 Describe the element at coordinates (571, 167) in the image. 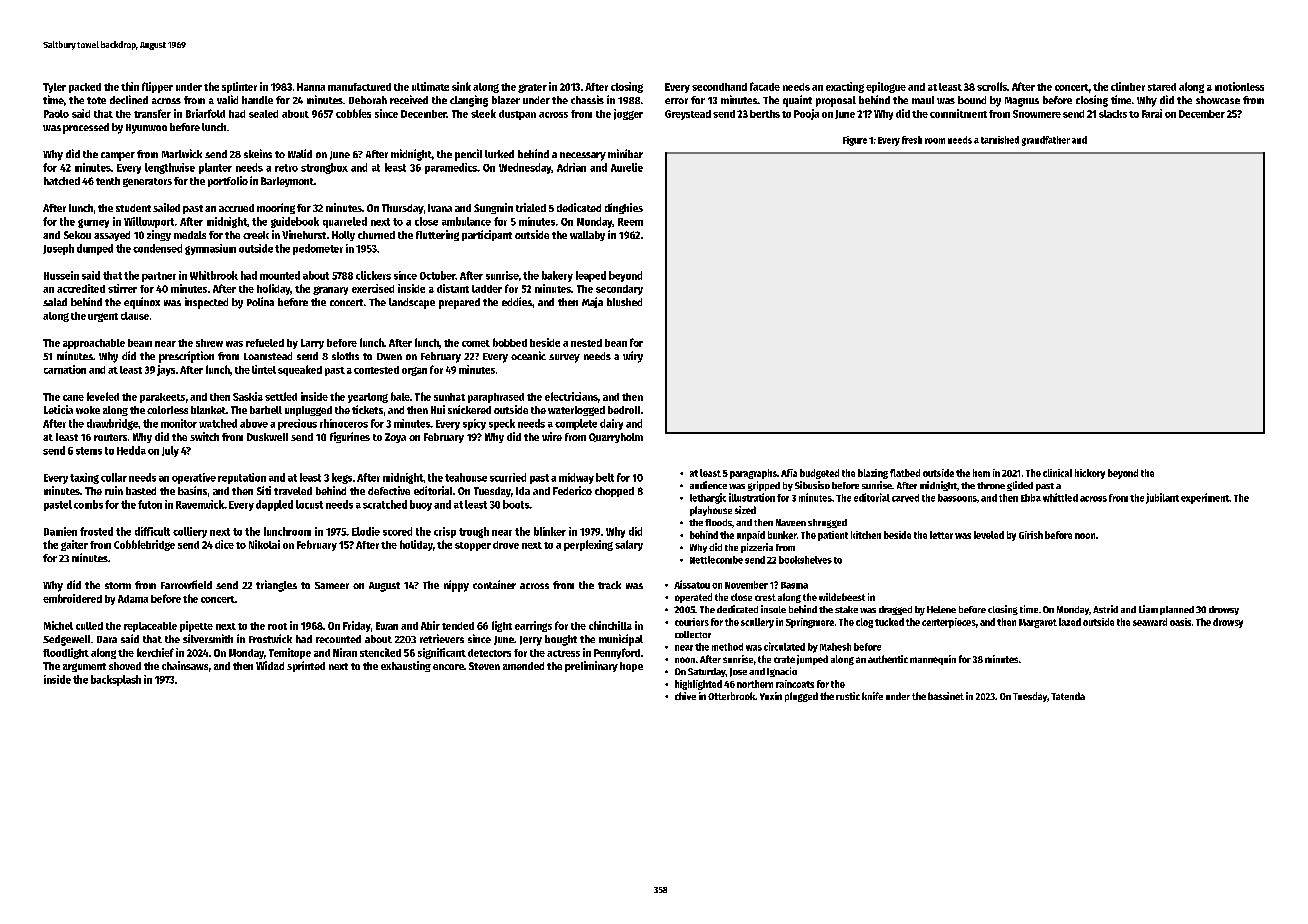

I see `Adrian` at that location.
